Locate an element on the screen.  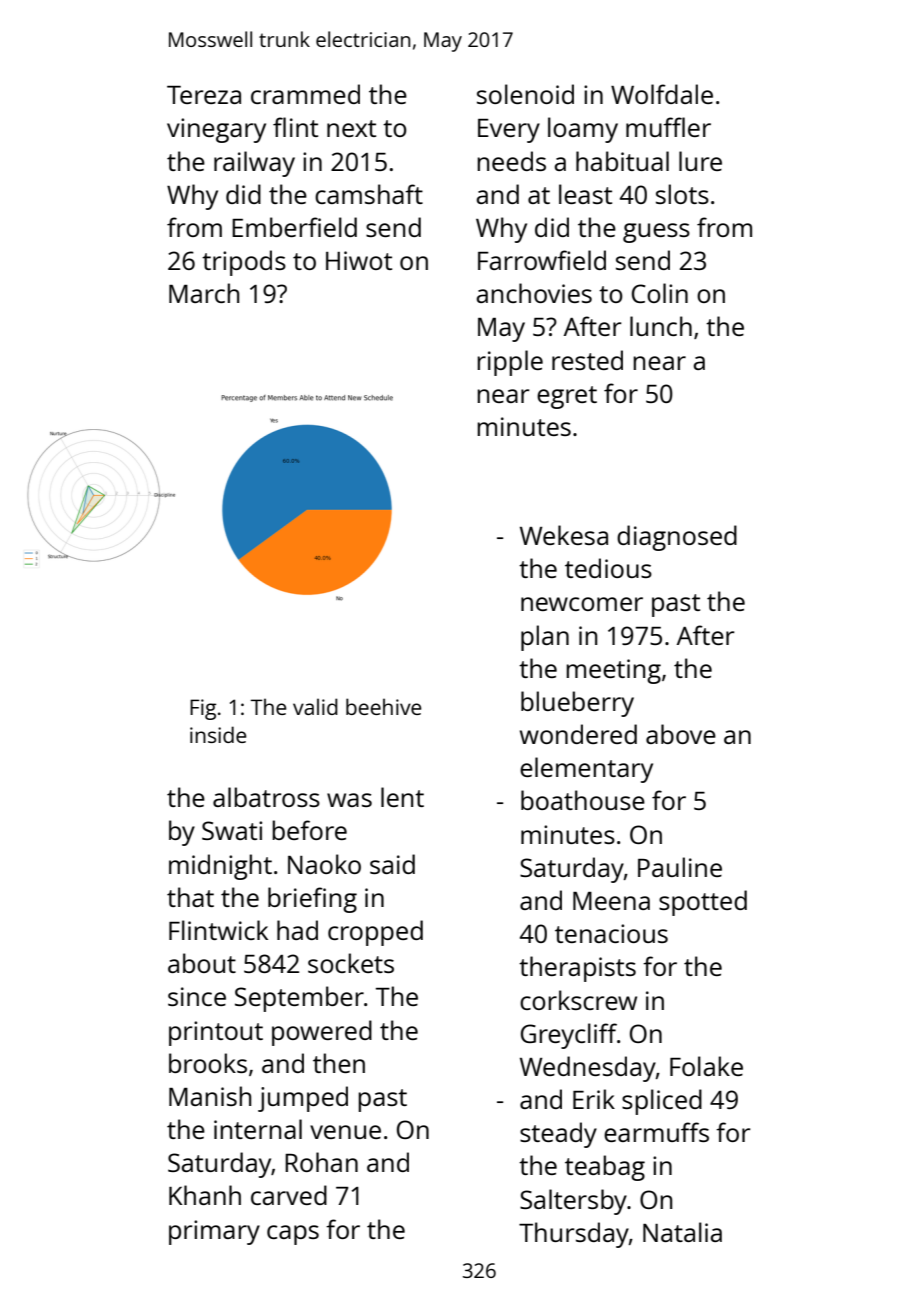
Folake is located at coordinates (706, 1066).
